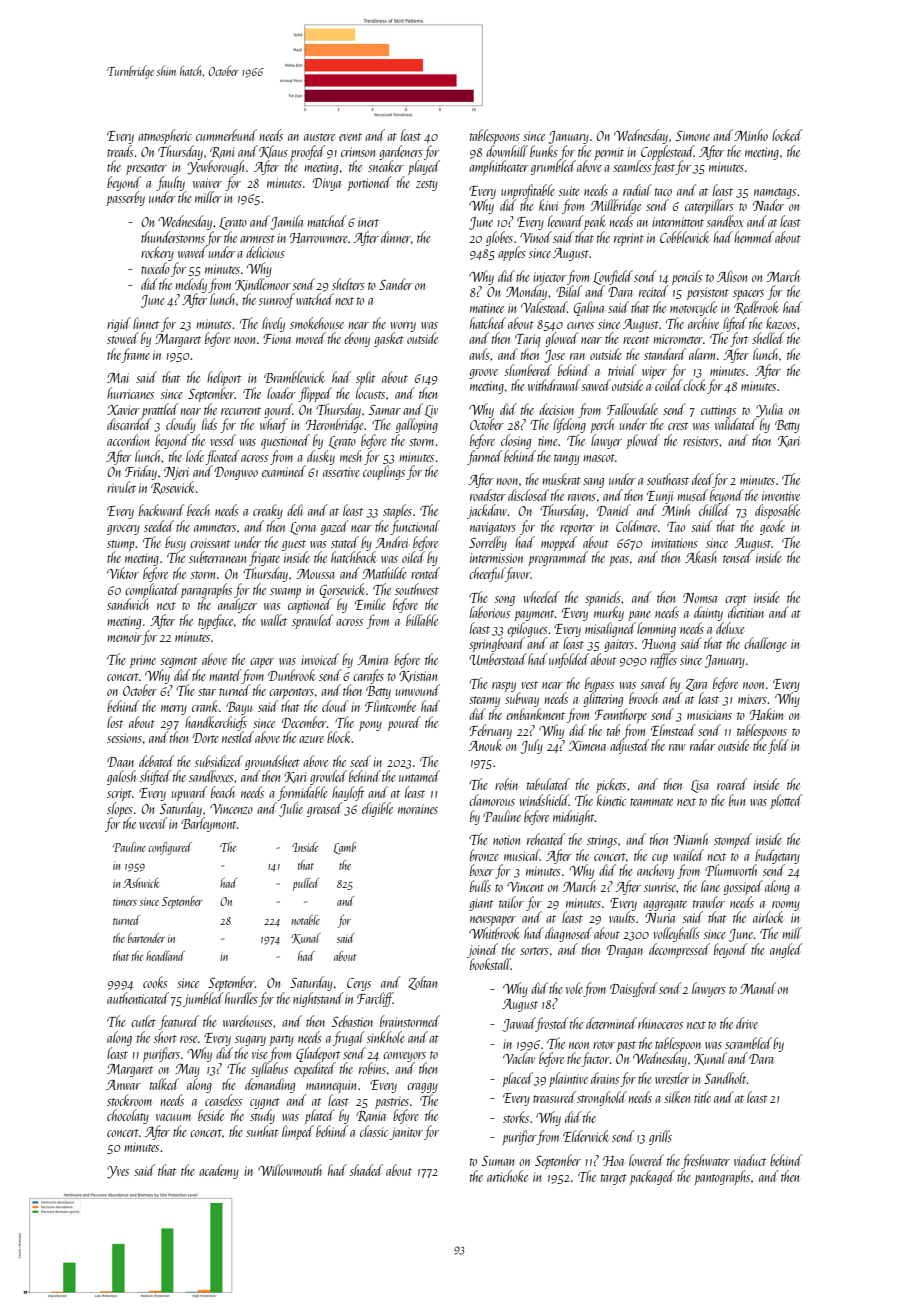  What do you see at coordinates (766, 714) in the image?
I see `Hakim` at bounding box center [766, 714].
